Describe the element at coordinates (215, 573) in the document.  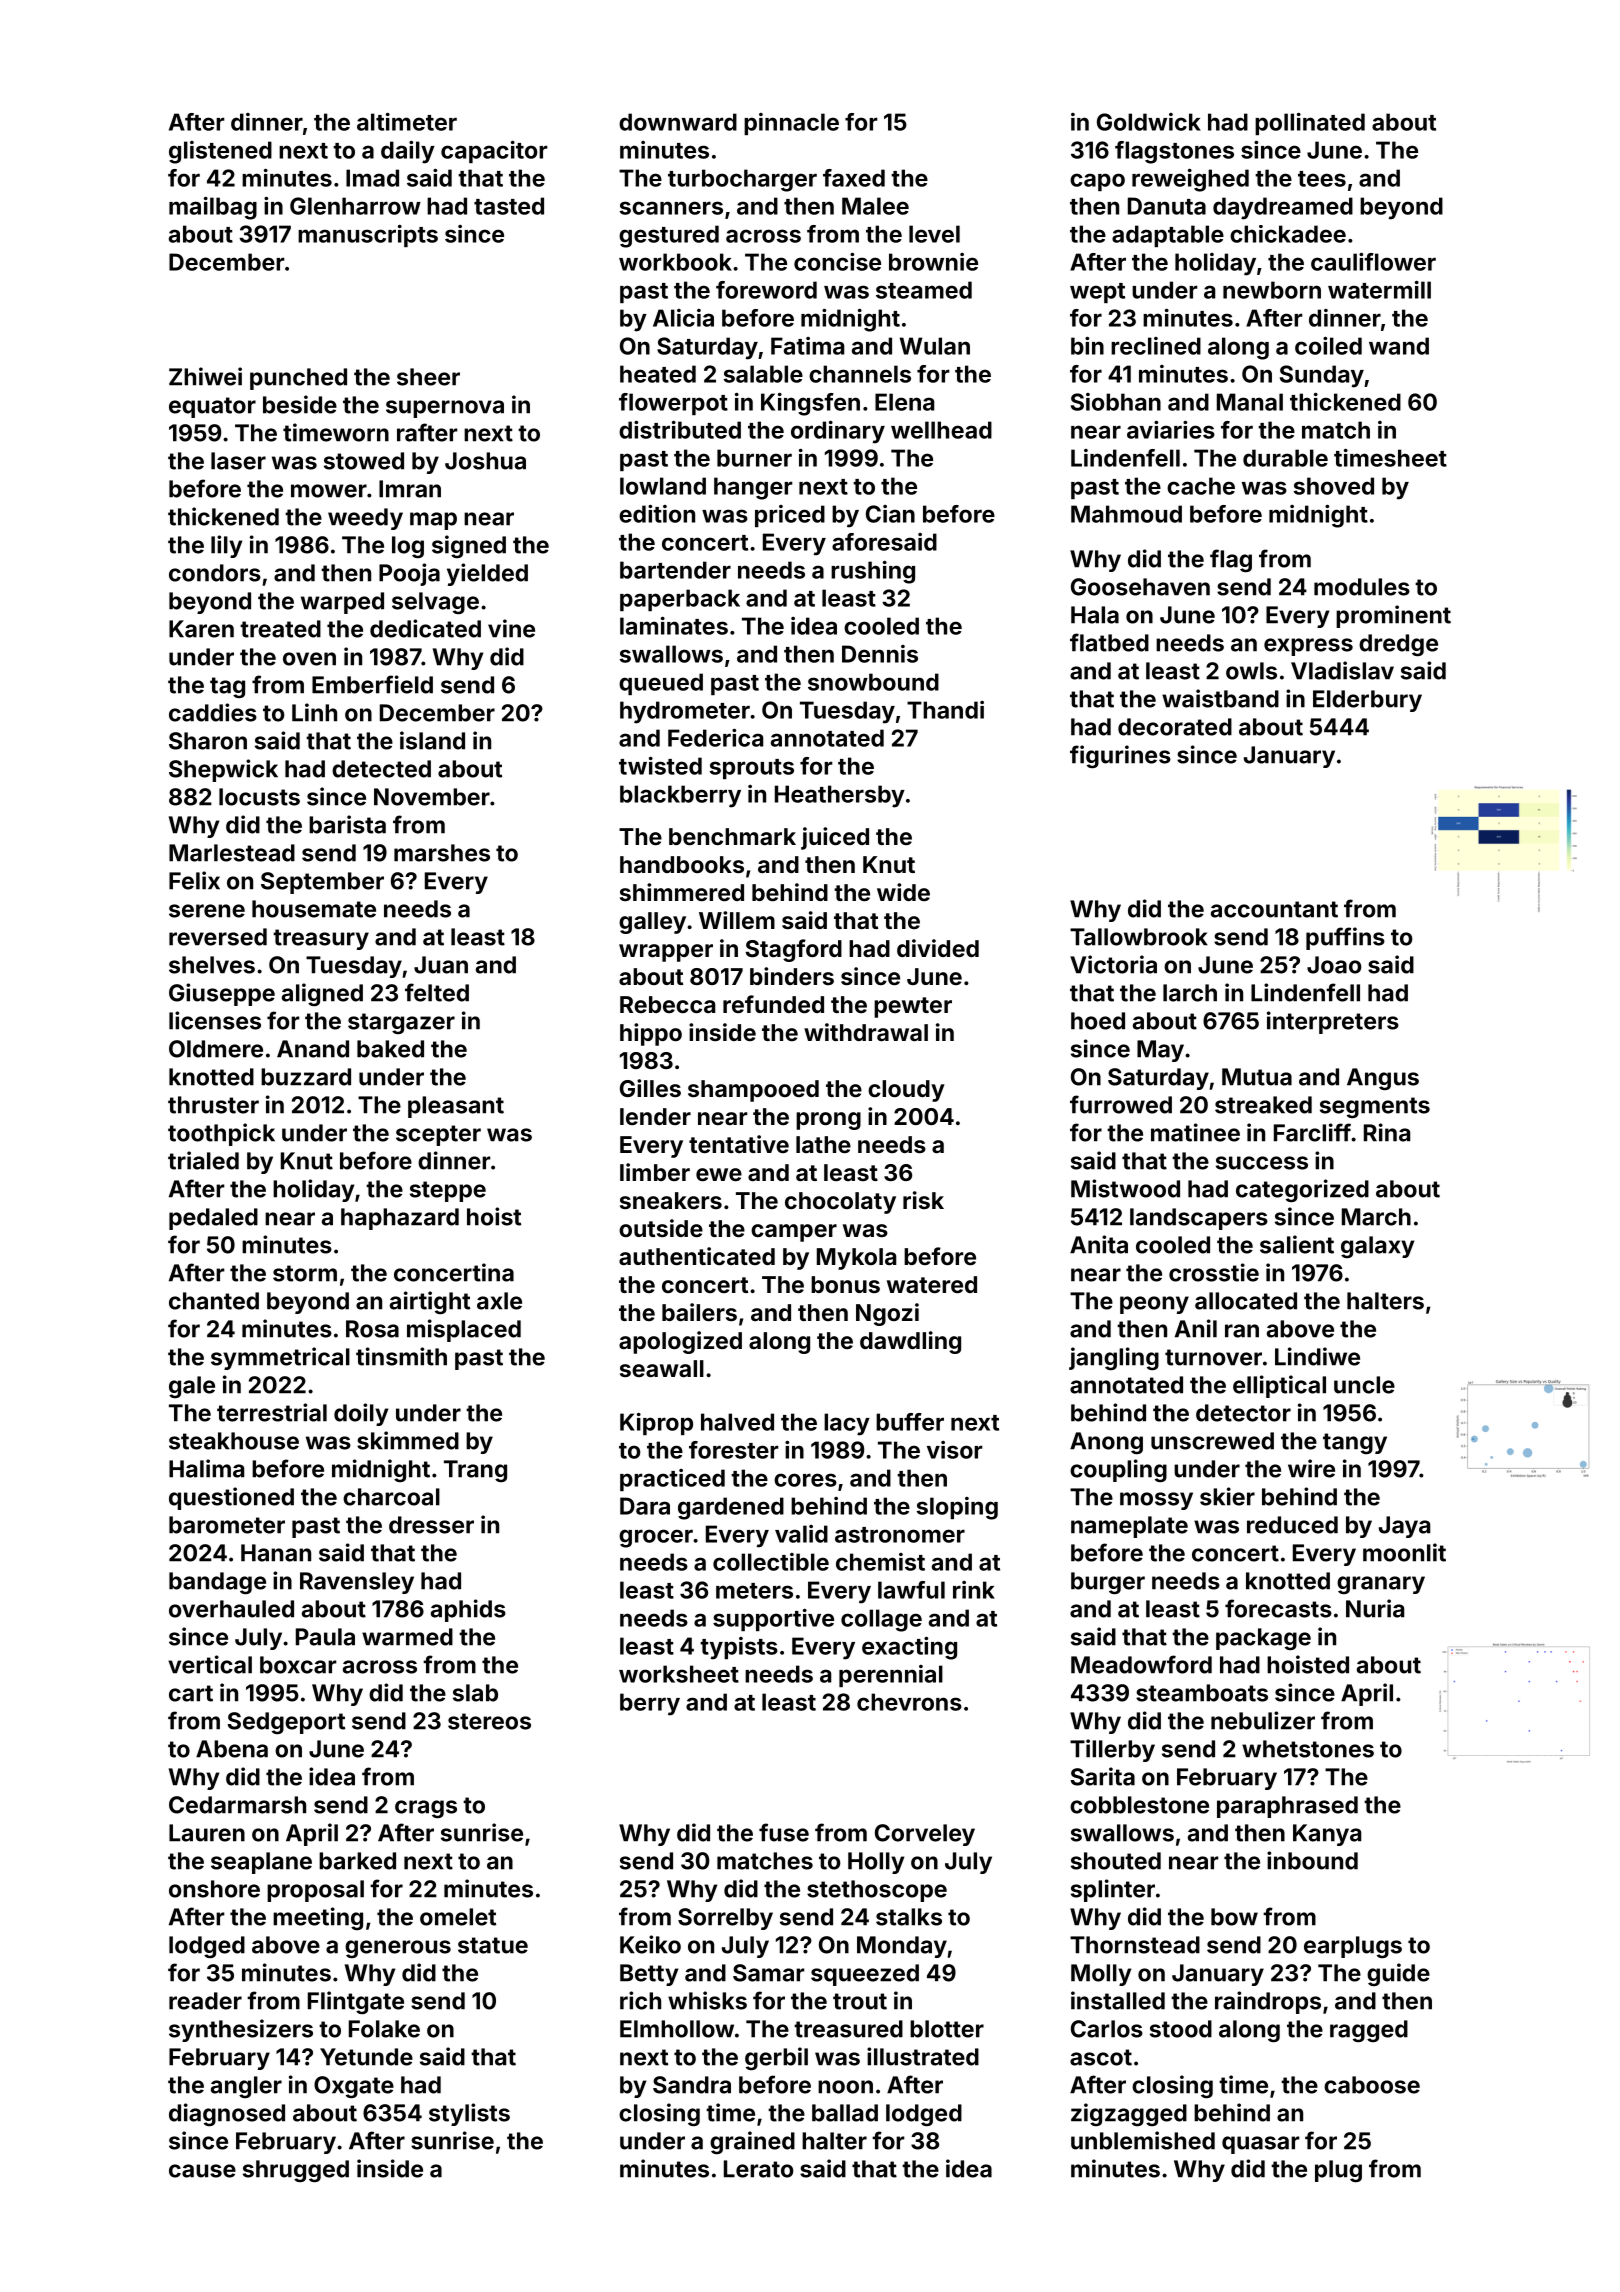
I see `condors` at that location.
